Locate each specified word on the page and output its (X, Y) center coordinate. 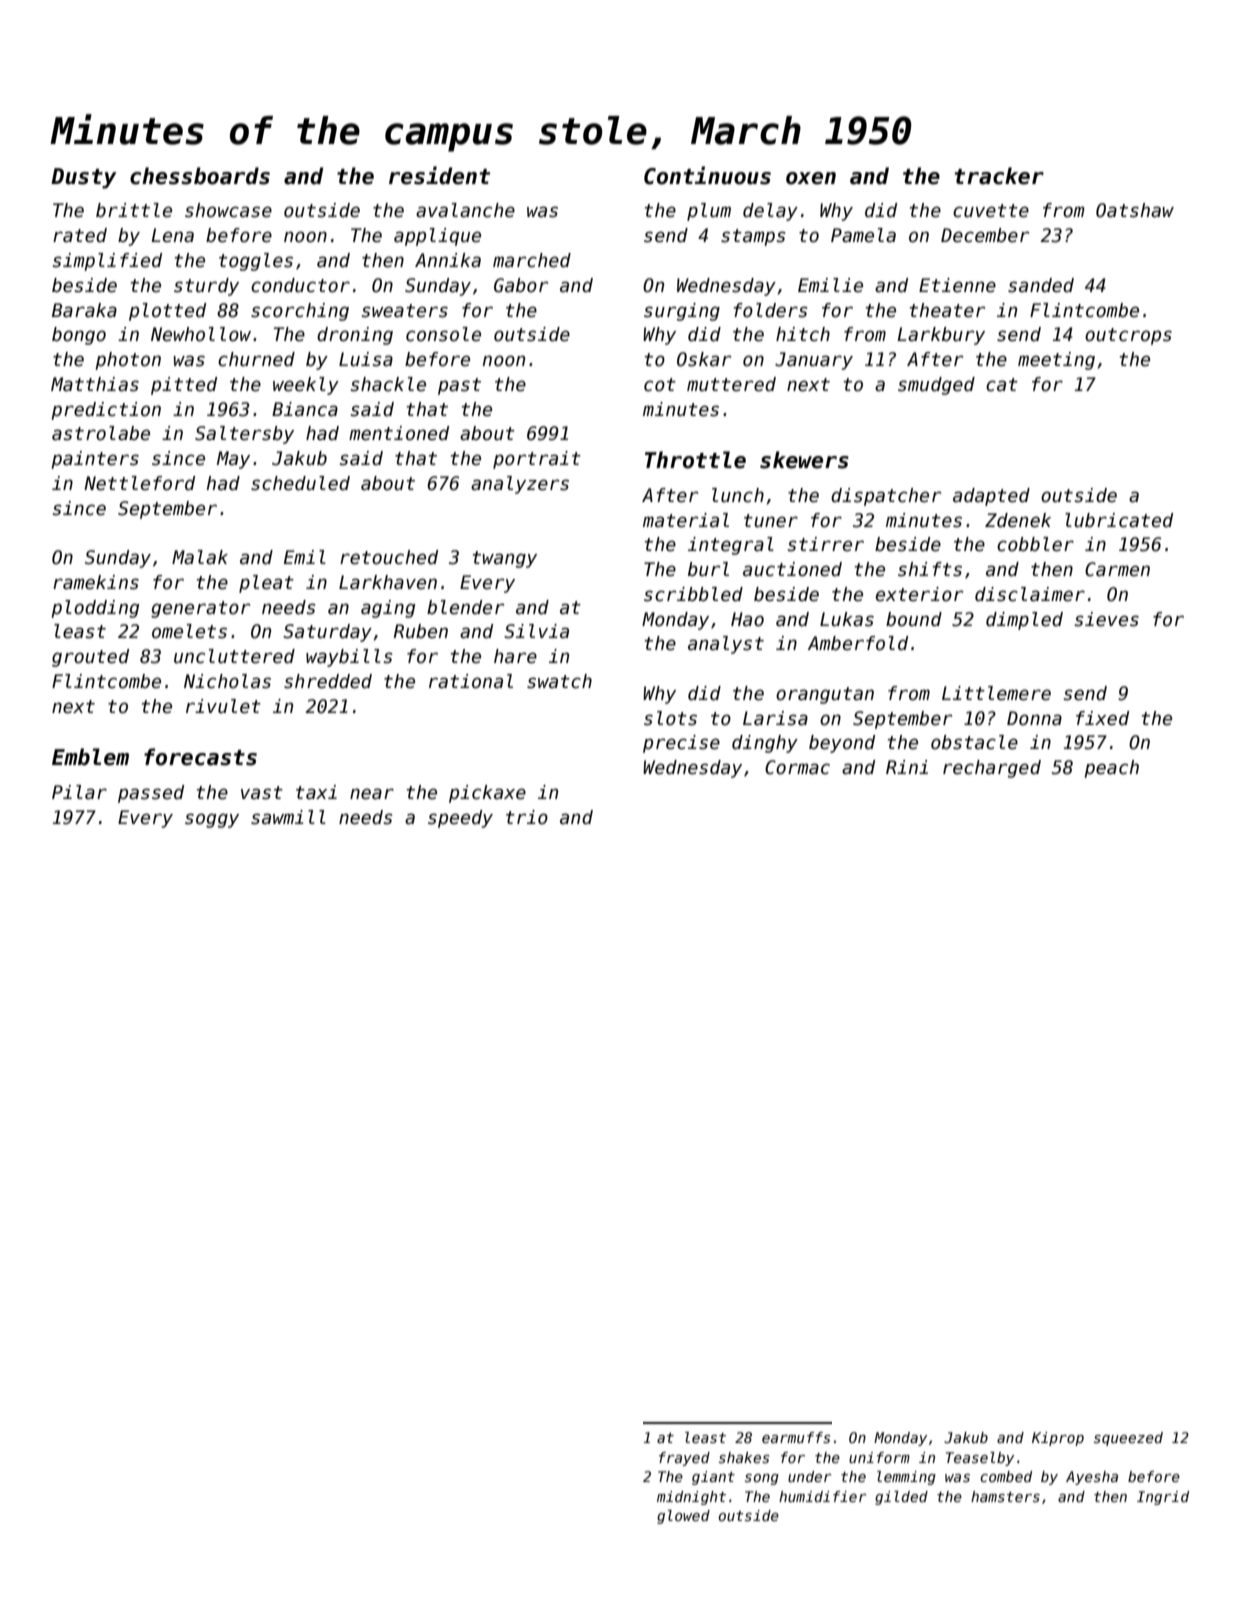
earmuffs (796, 1437)
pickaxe (487, 794)
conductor (300, 285)
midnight (691, 1498)
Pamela (863, 235)
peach (1112, 769)
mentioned (399, 433)
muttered (731, 384)
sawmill (288, 817)
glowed (683, 1517)
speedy (460, 819)
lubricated (1119, 520)
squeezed (1128, 1439)
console (443, 334)
